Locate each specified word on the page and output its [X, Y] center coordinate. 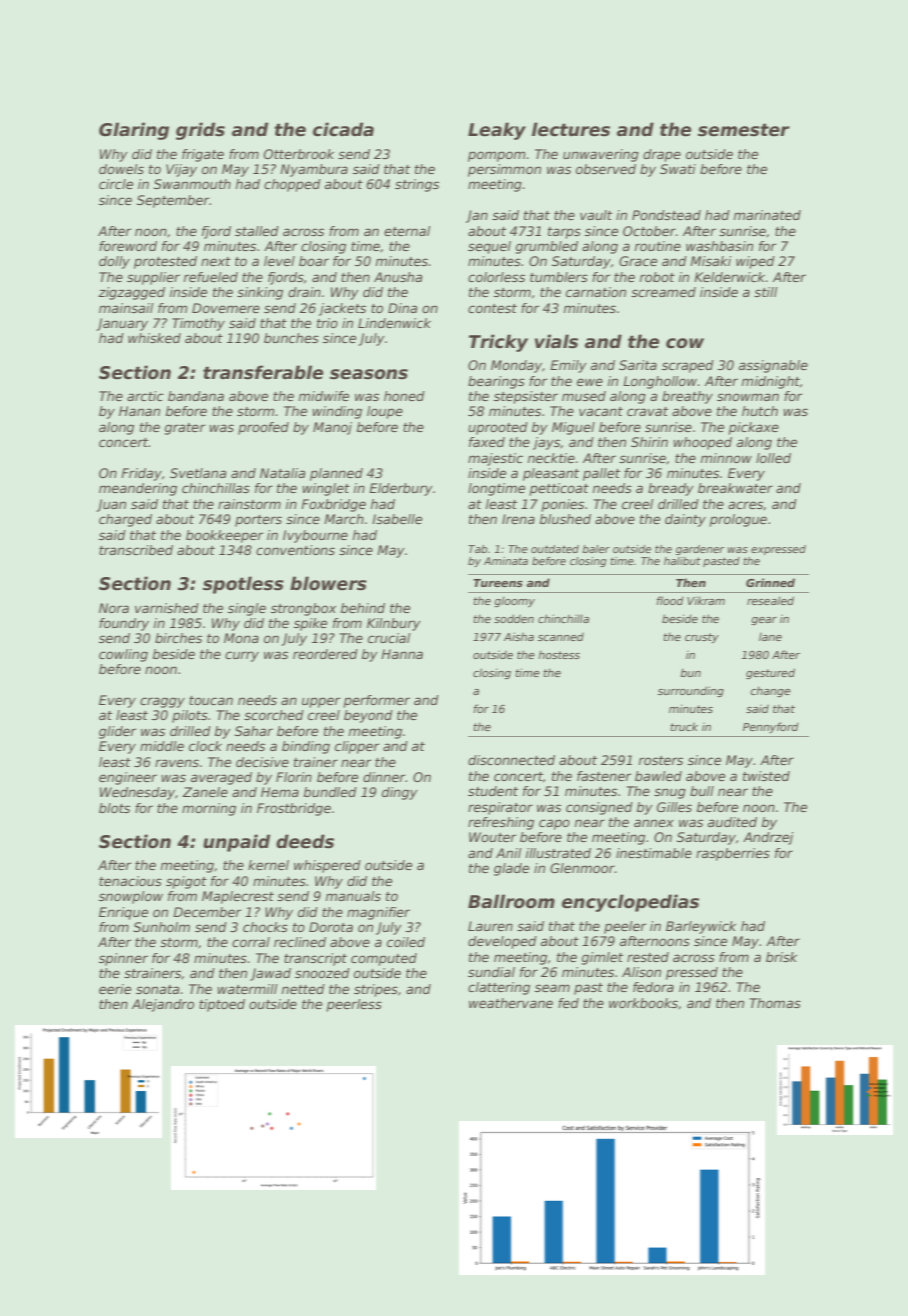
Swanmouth [192, 184]
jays [546, 443]
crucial [389, 638]
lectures [571, 129]
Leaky [497, 131]
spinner [123, 959]
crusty [702, 638]
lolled [773, 458]
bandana [196, 396]
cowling [123, 655]
